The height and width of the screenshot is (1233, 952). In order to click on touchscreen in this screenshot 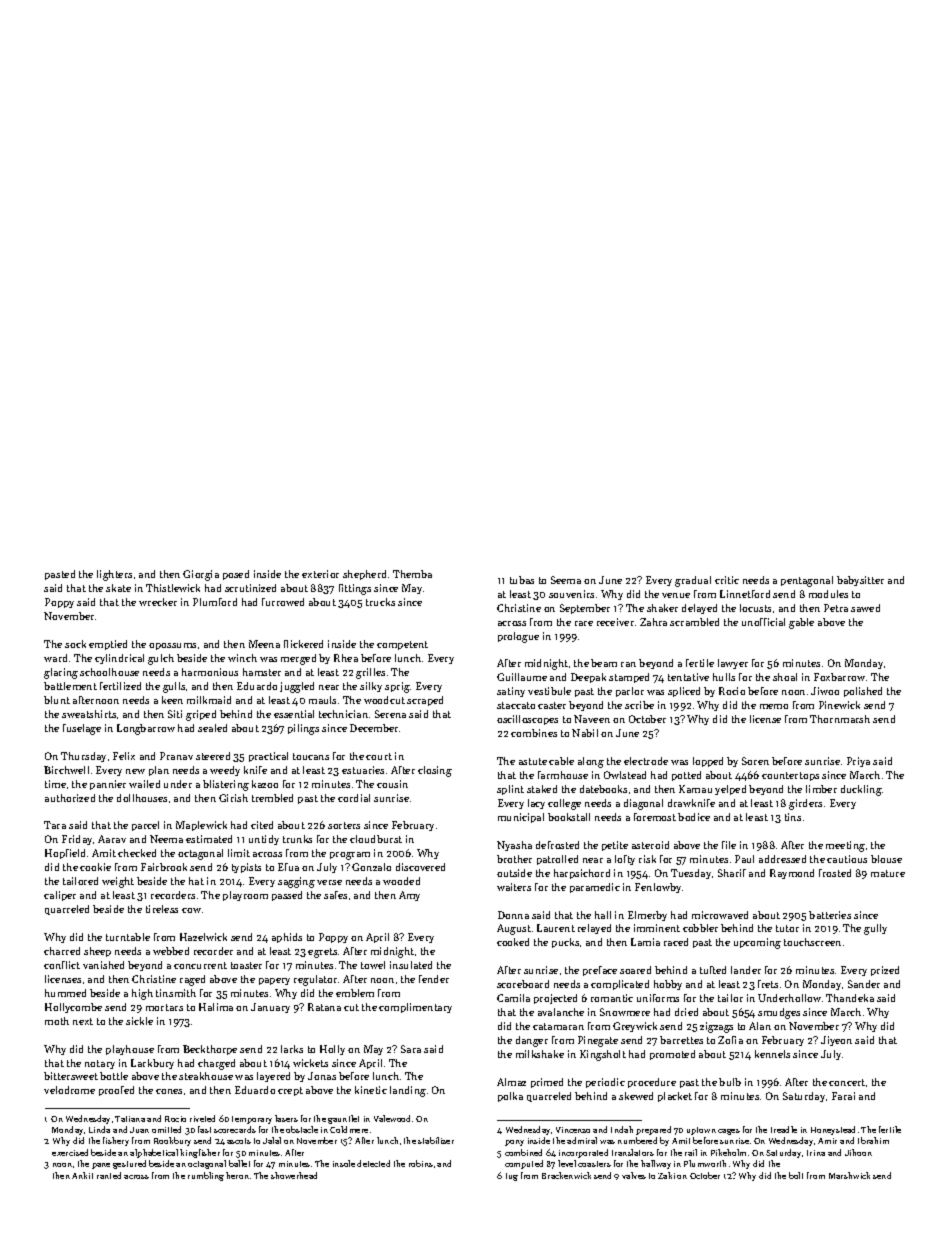, I will do `click(812, 942)`.
